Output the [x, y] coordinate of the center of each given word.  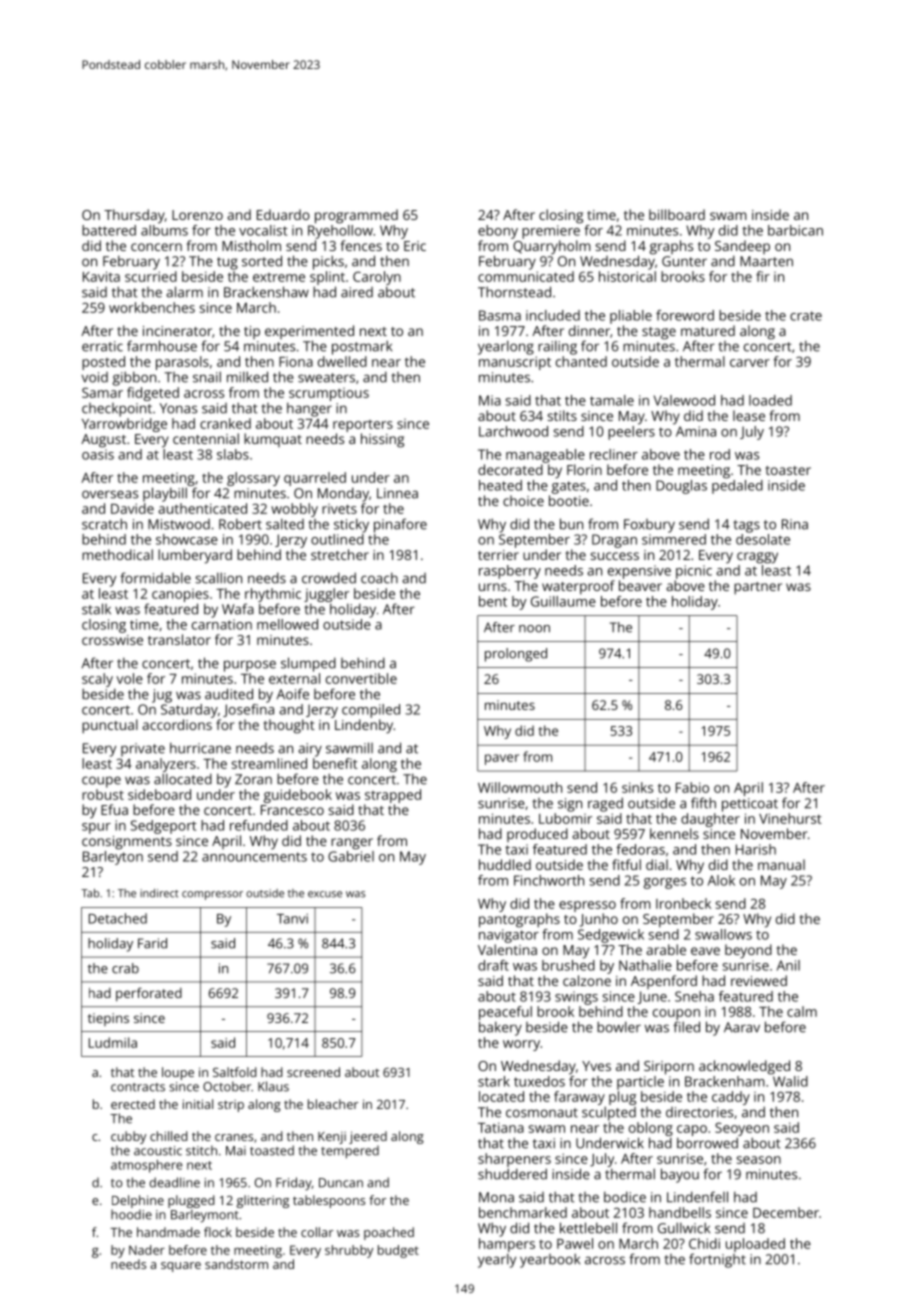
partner [758, 588]
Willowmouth [520, 787]
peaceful [505, 1013]
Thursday [134, 216]
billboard [677, 214]
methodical [117, 554]
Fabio [692, 787]
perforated [149, 994]
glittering [263, 1201]
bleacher [333, 1104]
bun [571, 524]
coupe [101, 782]
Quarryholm [552, 247]
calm [802, 1011]
